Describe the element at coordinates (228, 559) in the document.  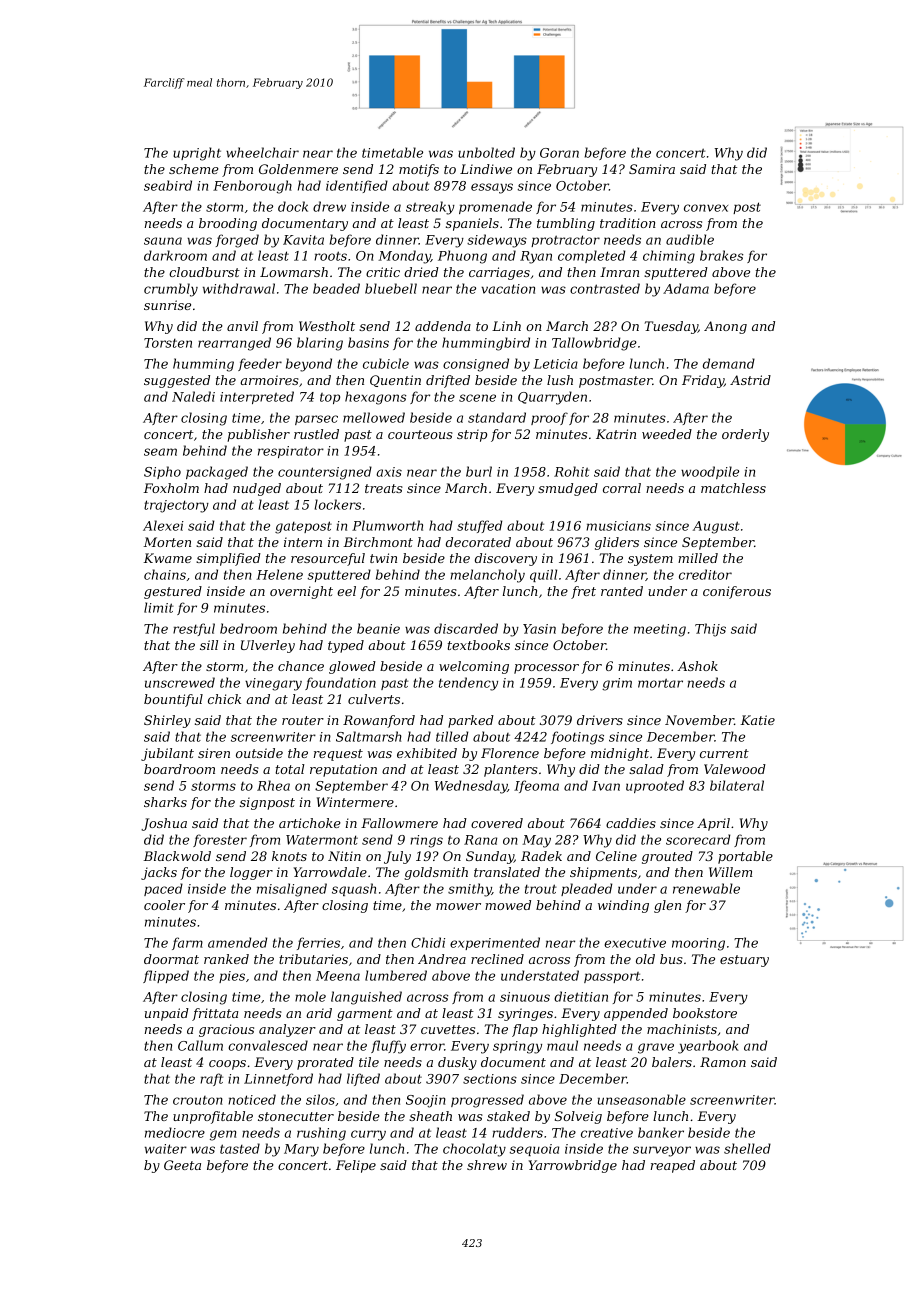
I see `simplified` at that location.
